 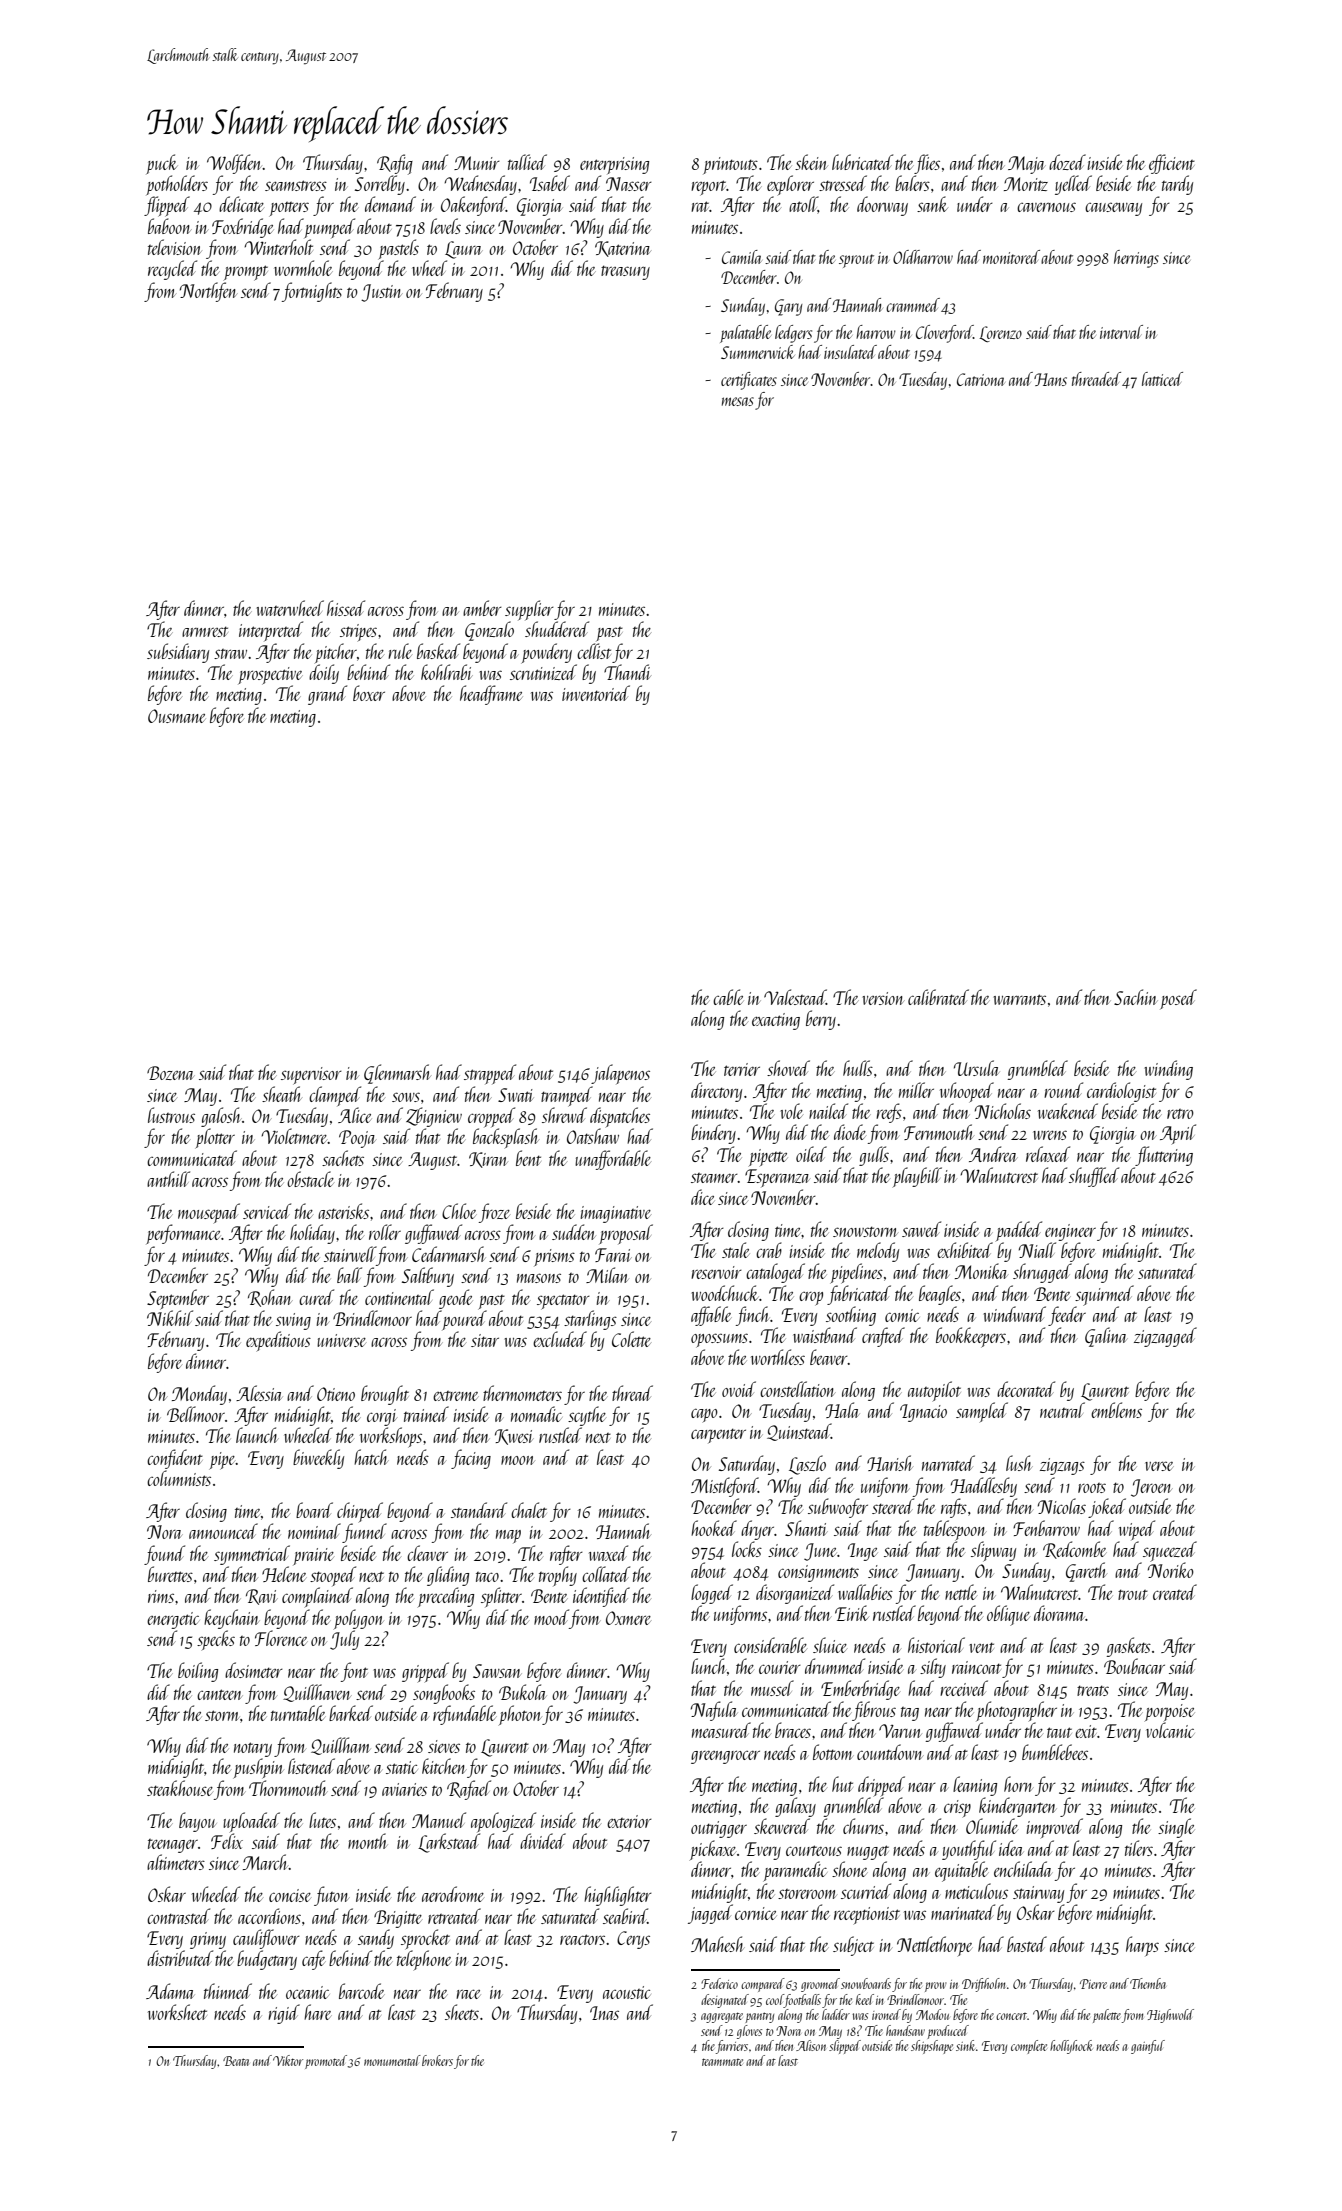 I want to click on confident, so click(x=175, y=1459).
